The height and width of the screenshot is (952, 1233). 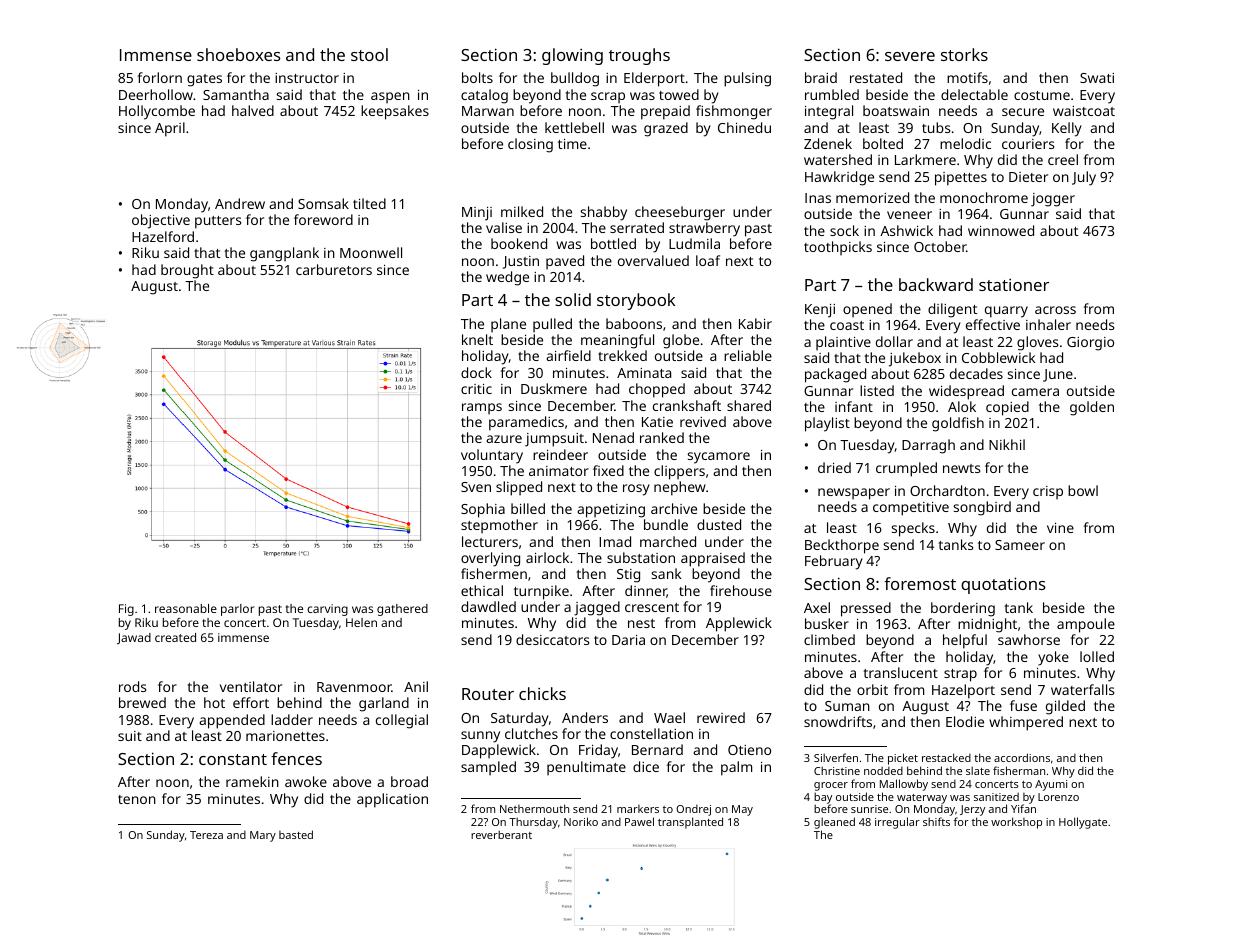 What do you see at coordinates (552, 325) in the screenshot?
I see `pulled` at bounding box center [552, 325].
